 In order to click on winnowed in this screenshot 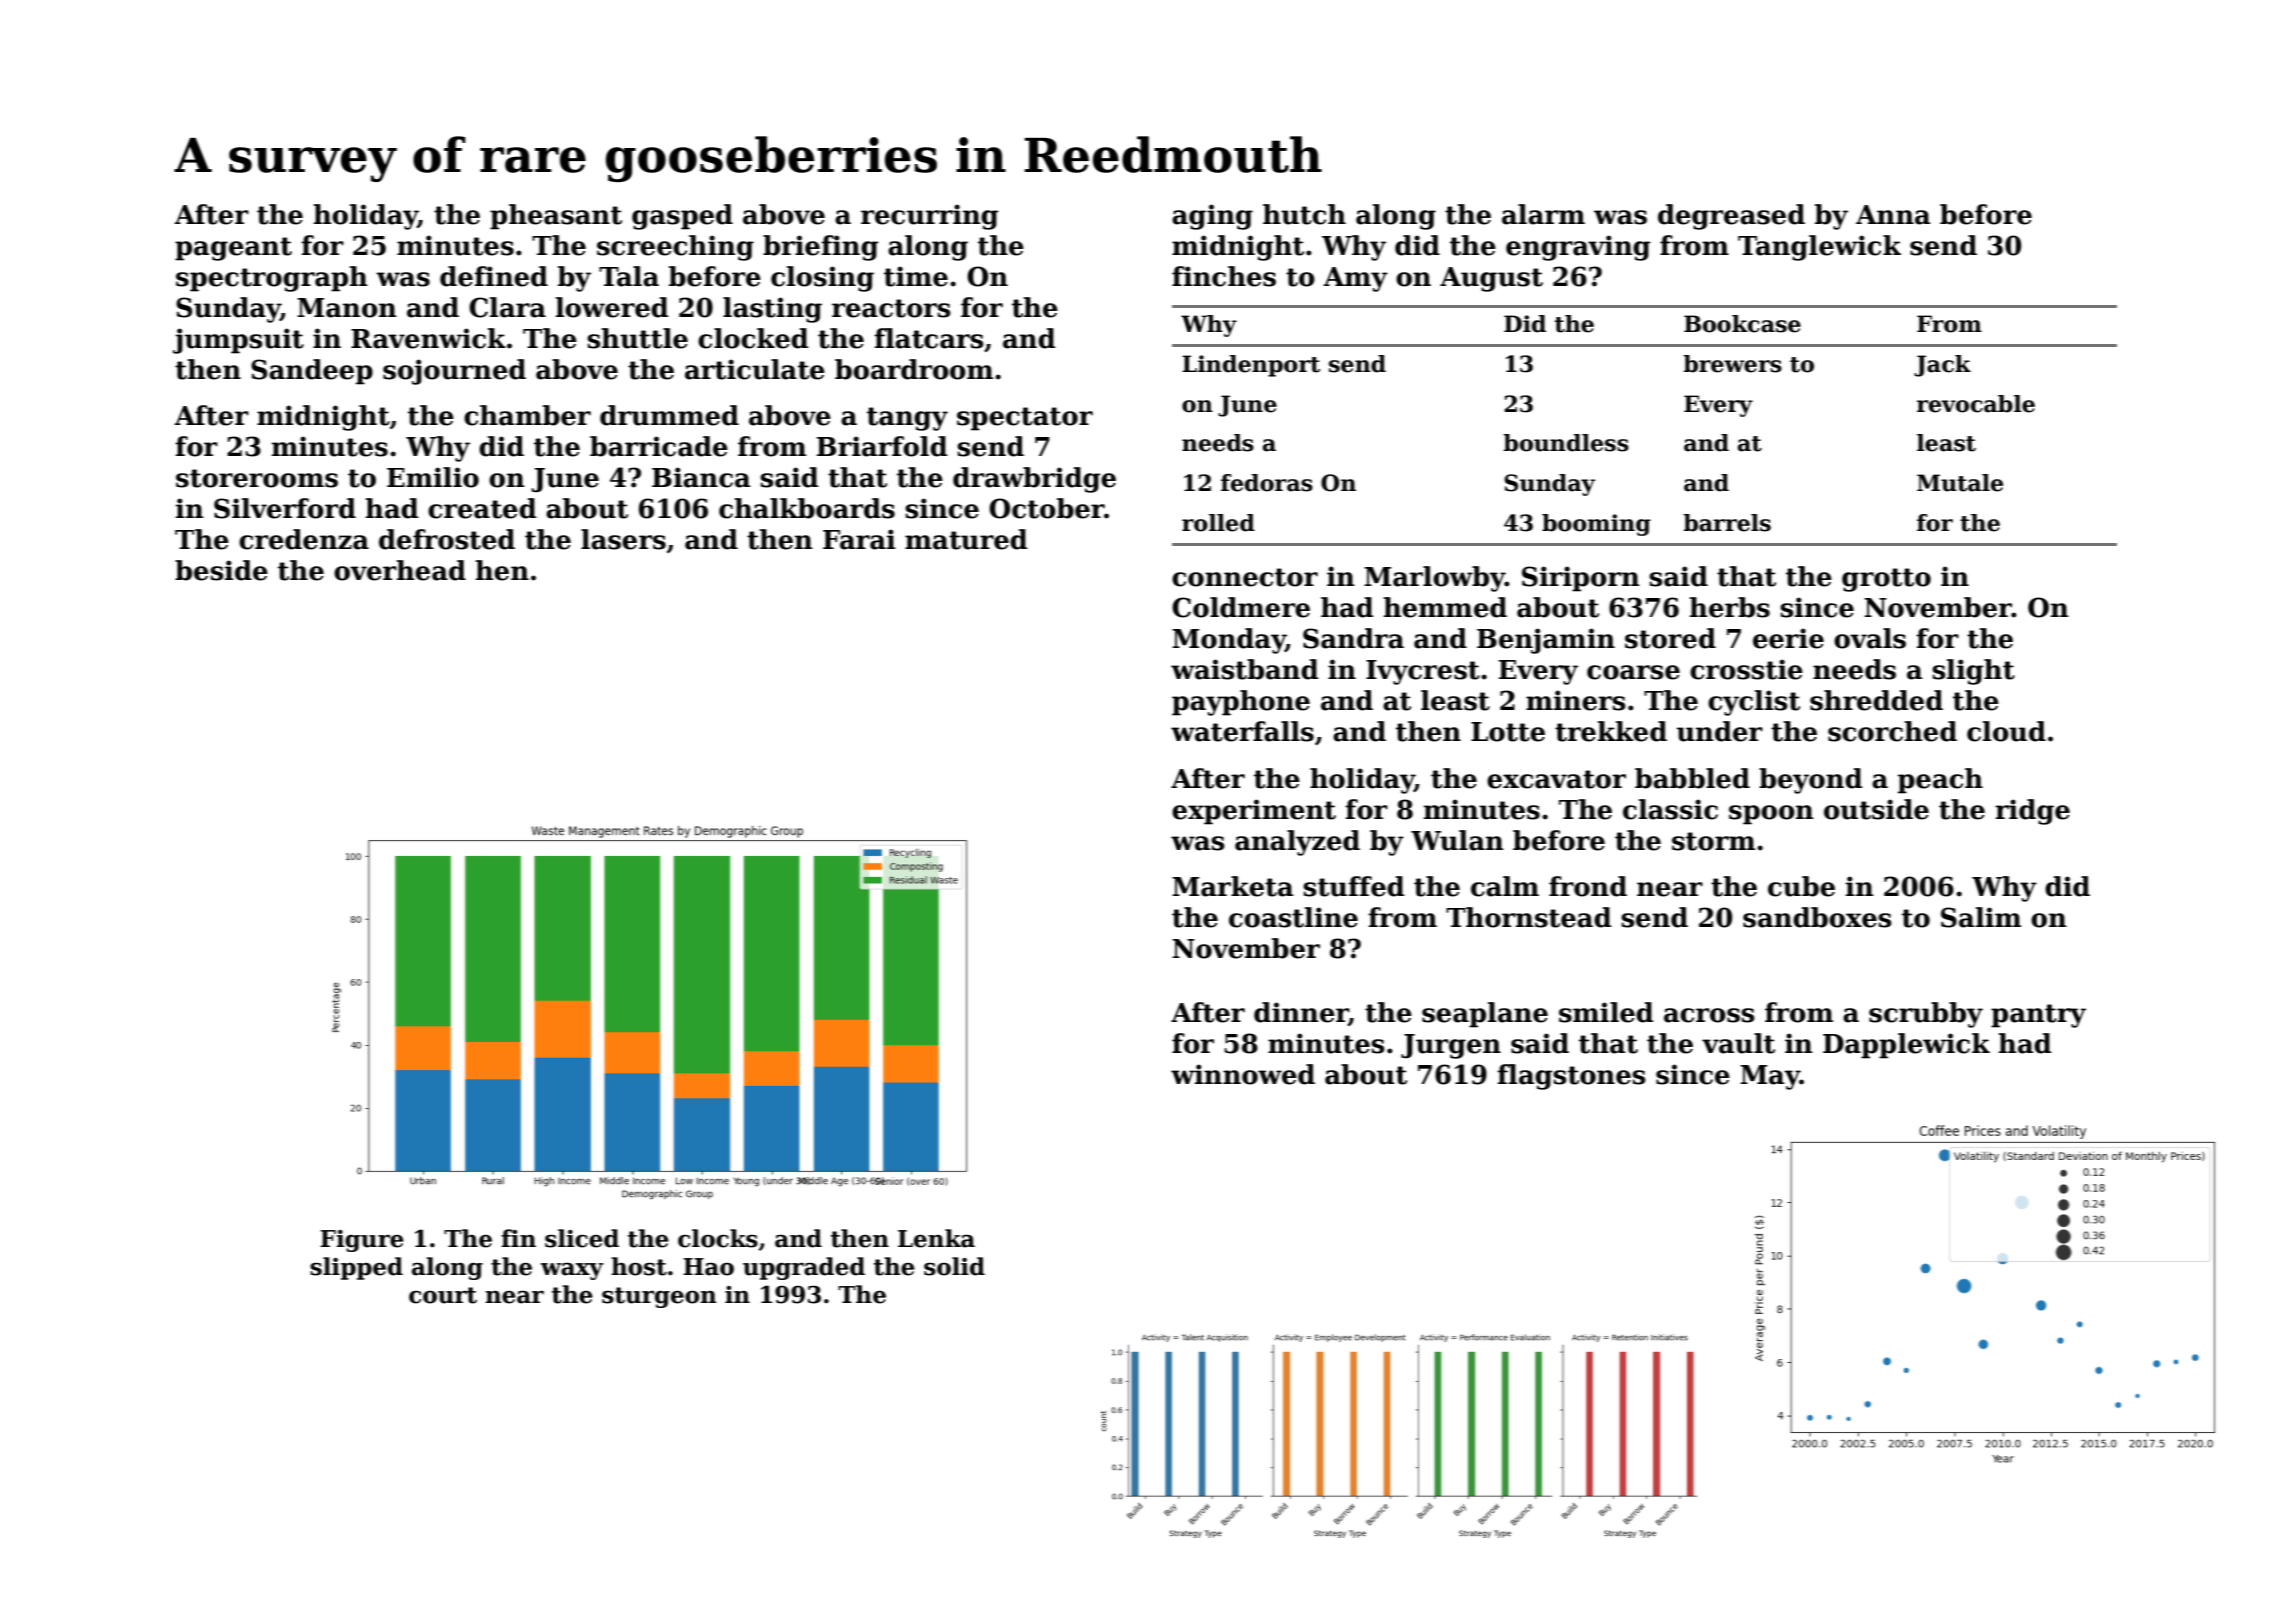, I will do `click(1243, 1074)`.
